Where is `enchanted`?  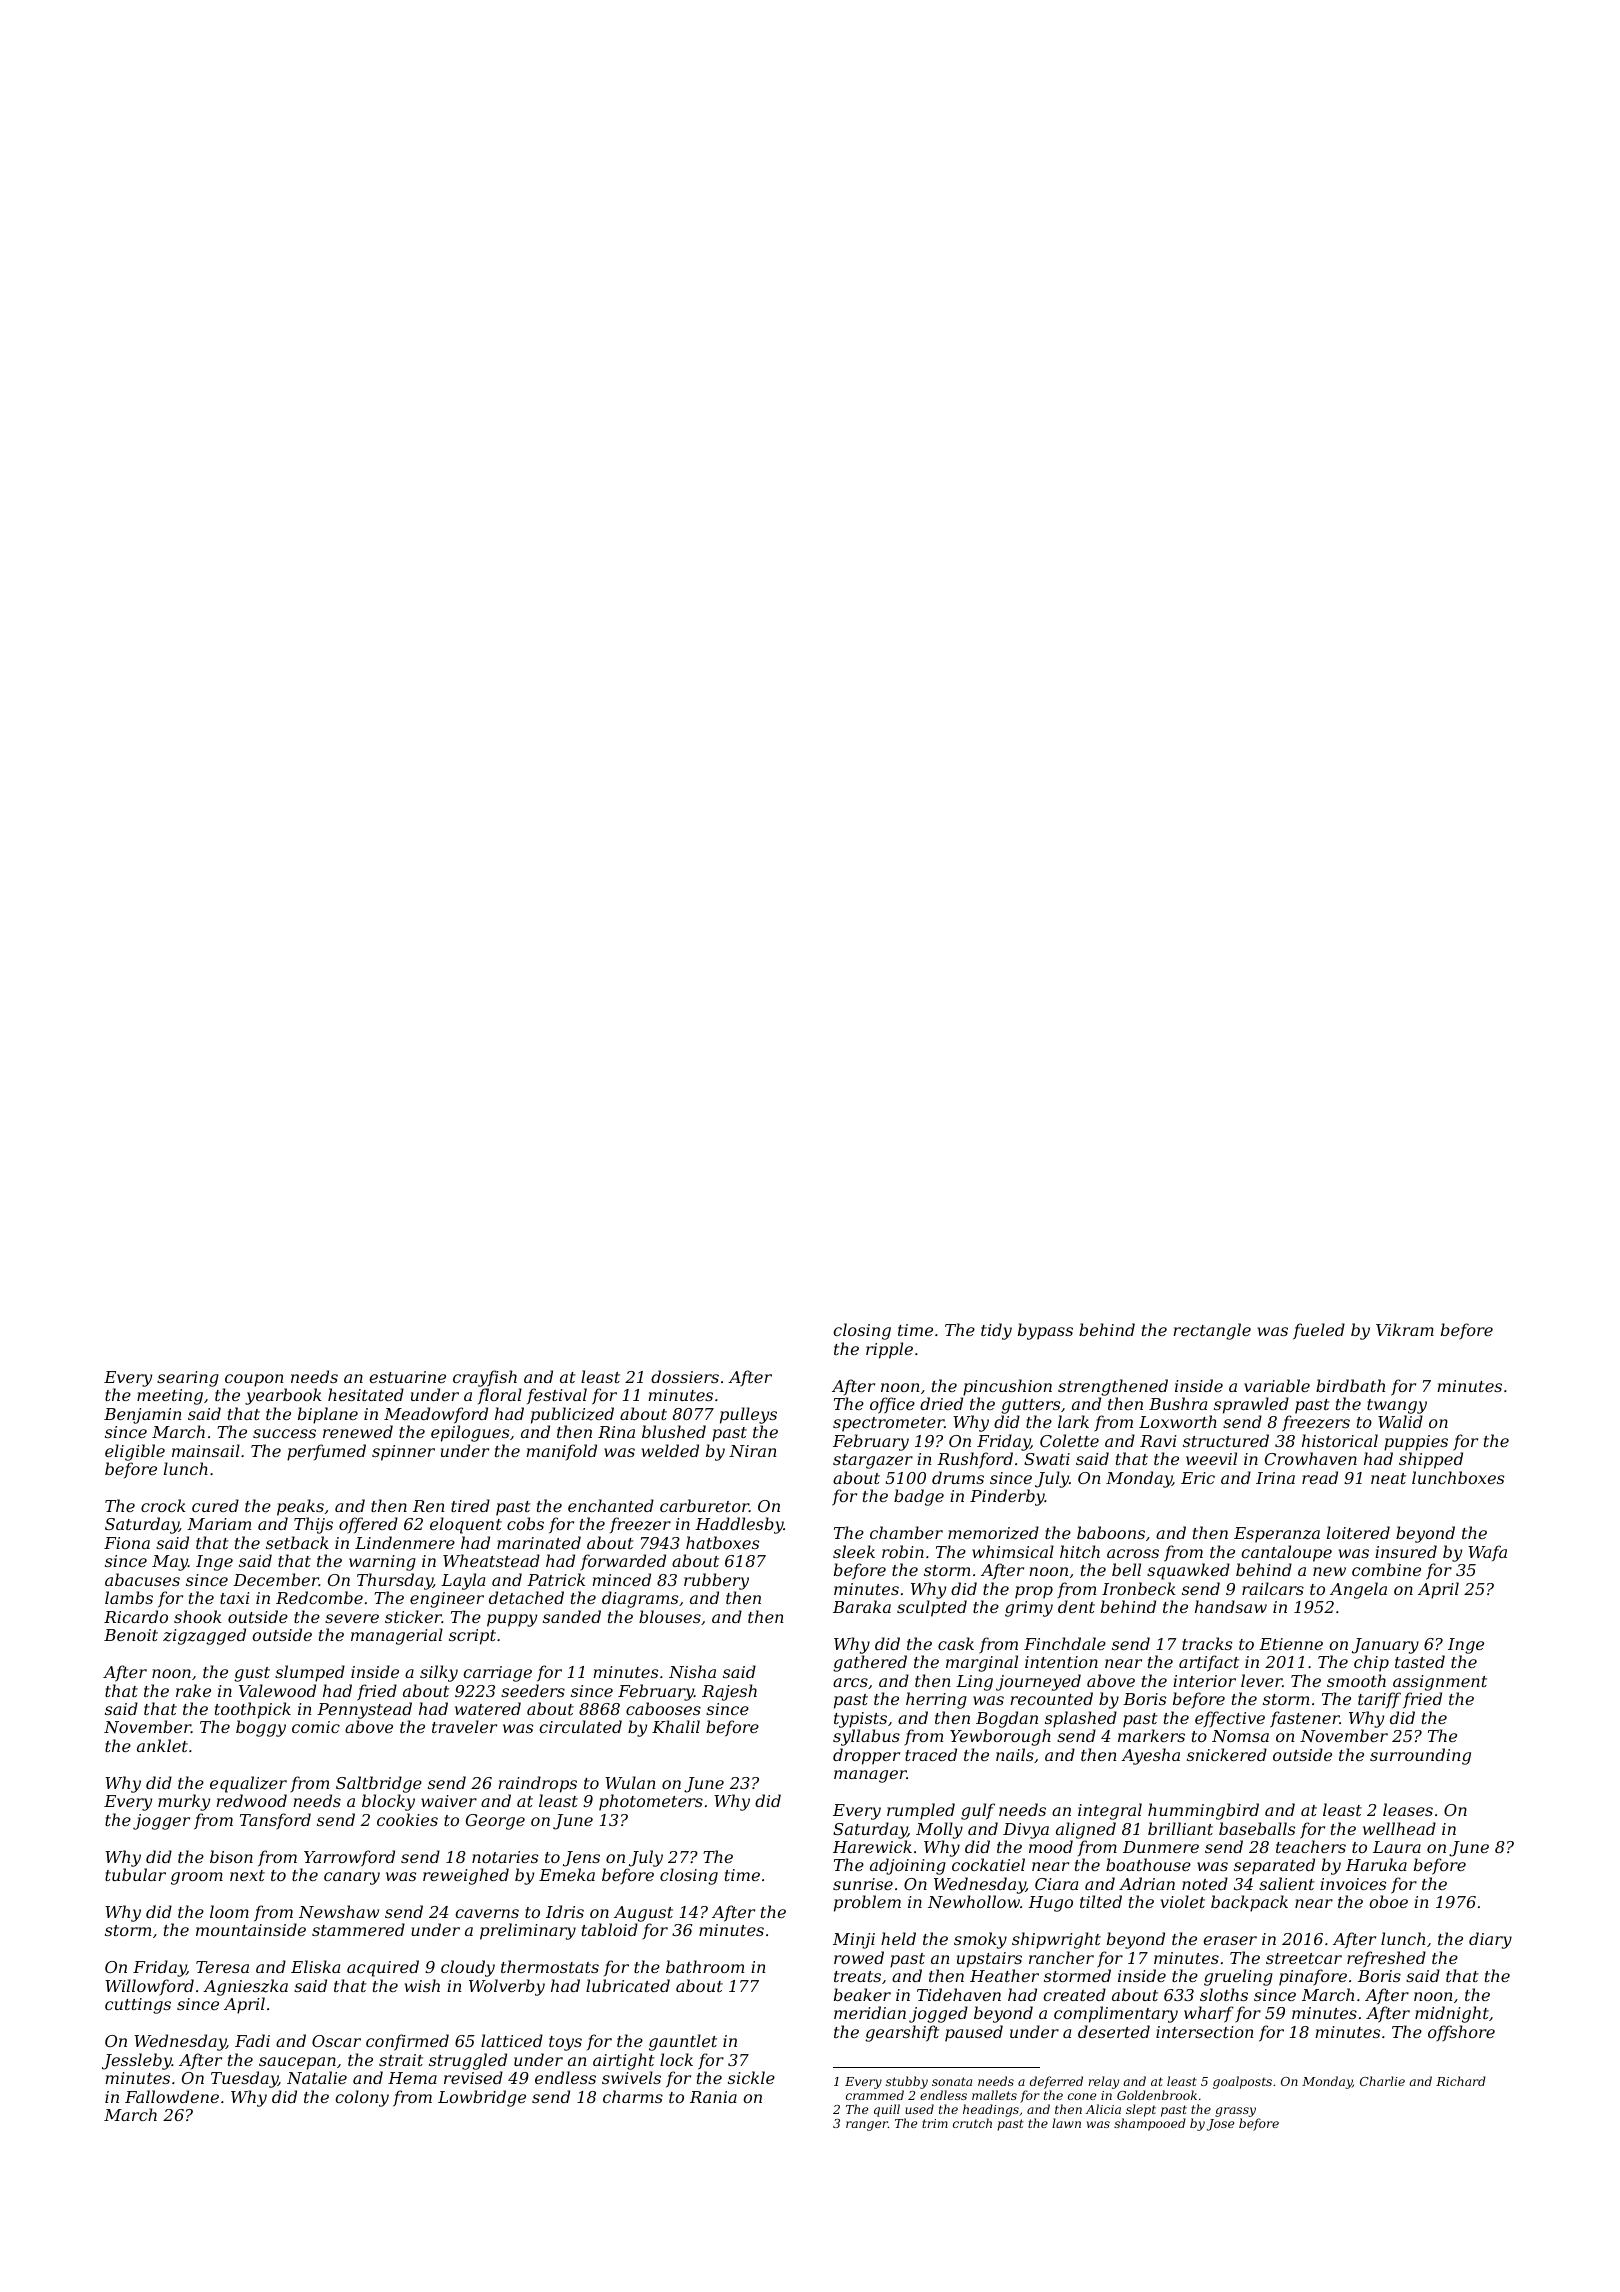 enchanted is located at coordinates (611, 1505).
